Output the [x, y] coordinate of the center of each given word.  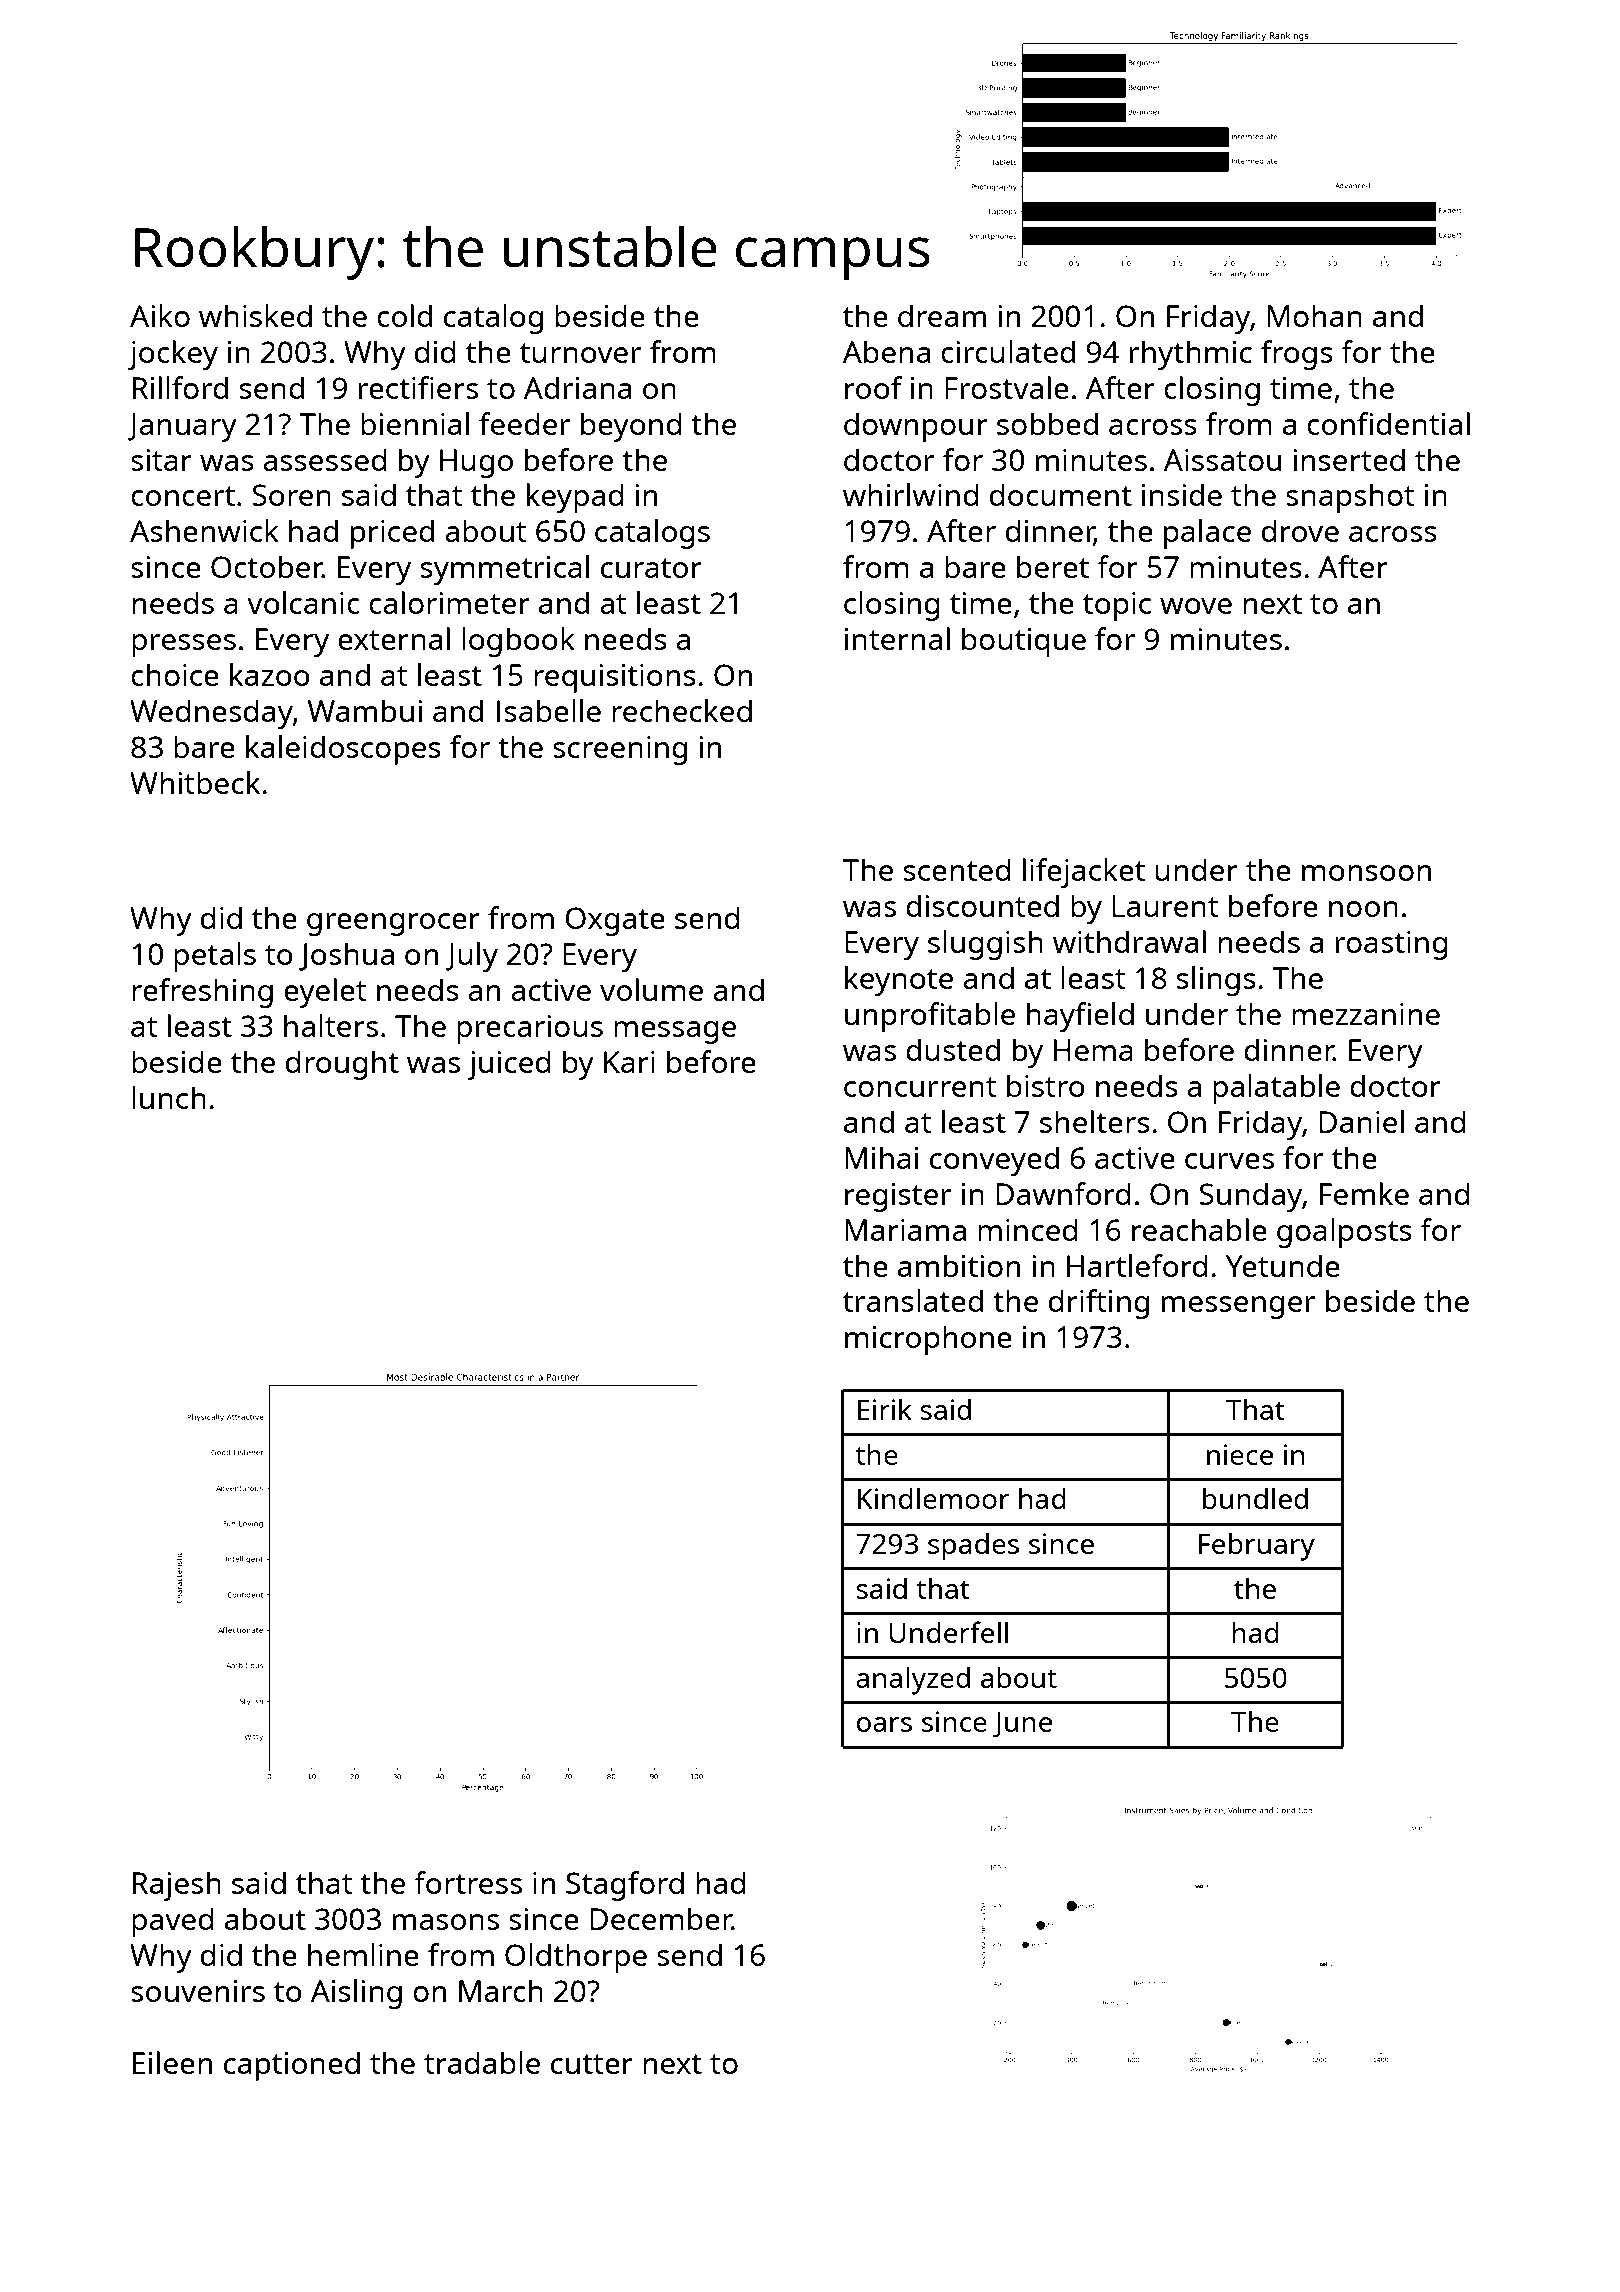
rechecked [682, 710]
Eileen [172, 2062]
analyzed [913, 1680]
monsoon [1366, 873]
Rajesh [177, 1886]
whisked [255, 315]
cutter [592, 2064]
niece [1240, 1454]
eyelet [325, 993]
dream [942, 315]
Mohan [1315, 315]
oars [884, 1724]
